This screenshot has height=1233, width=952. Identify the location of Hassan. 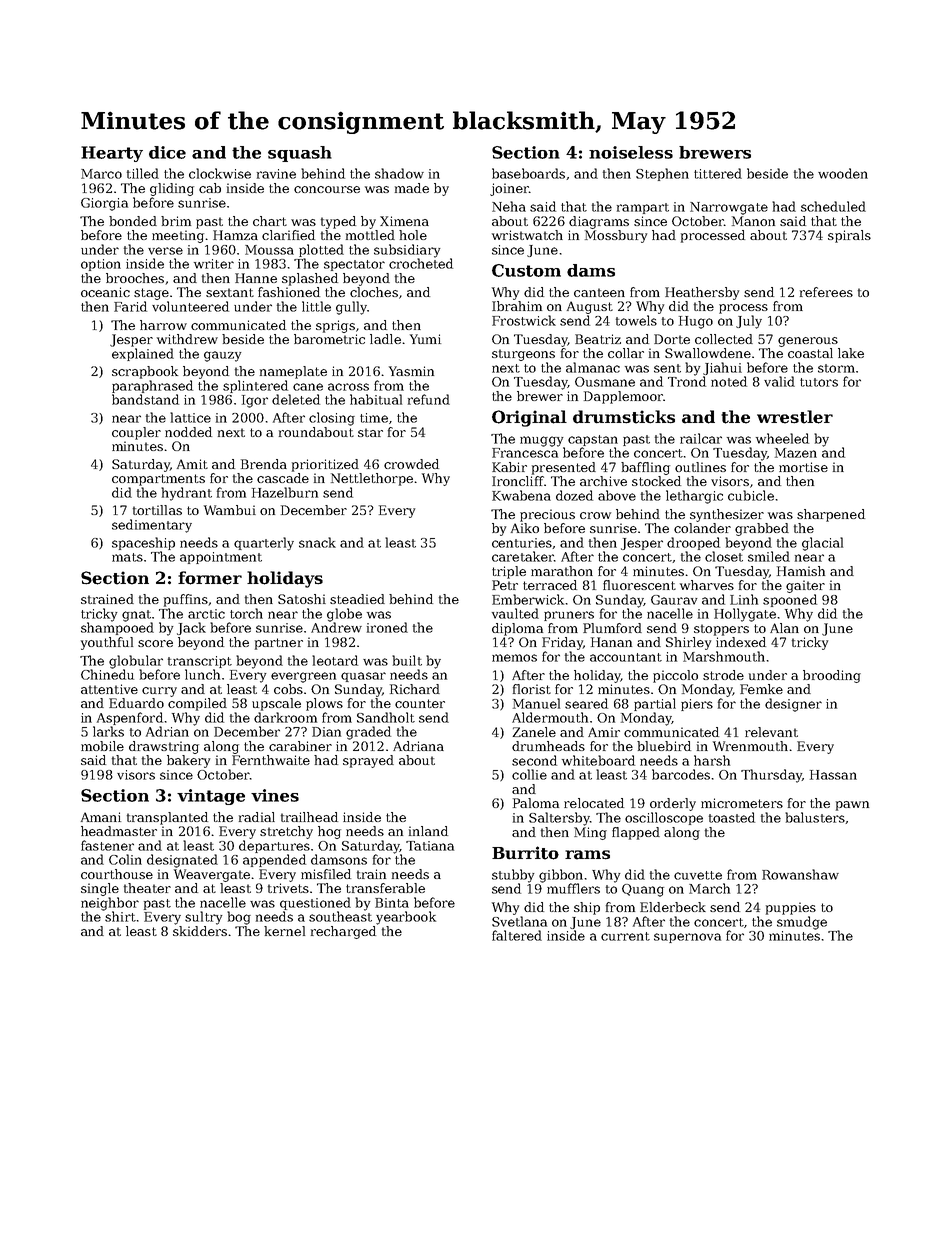
(833, 775).
